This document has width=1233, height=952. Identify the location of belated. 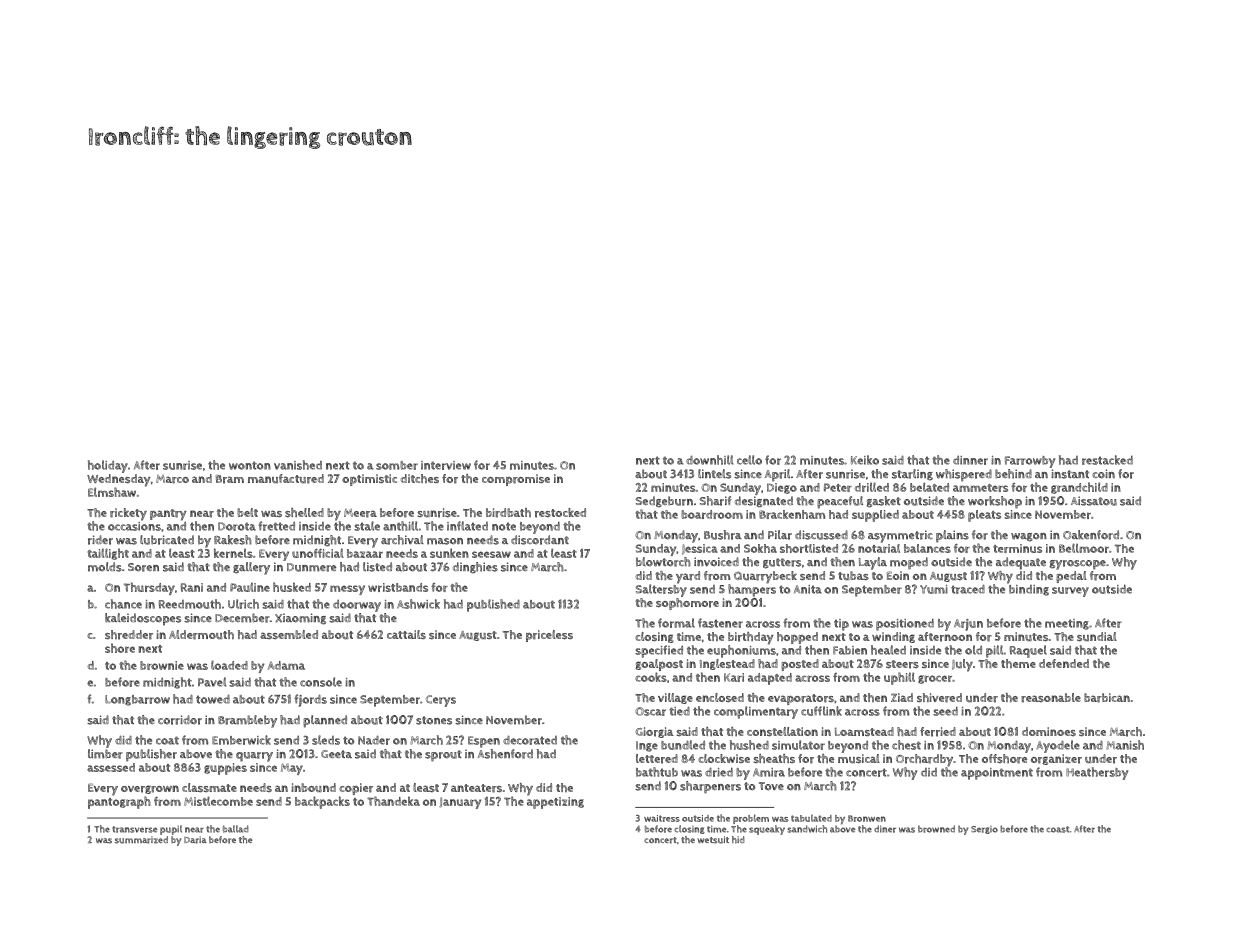
(929, 487).
